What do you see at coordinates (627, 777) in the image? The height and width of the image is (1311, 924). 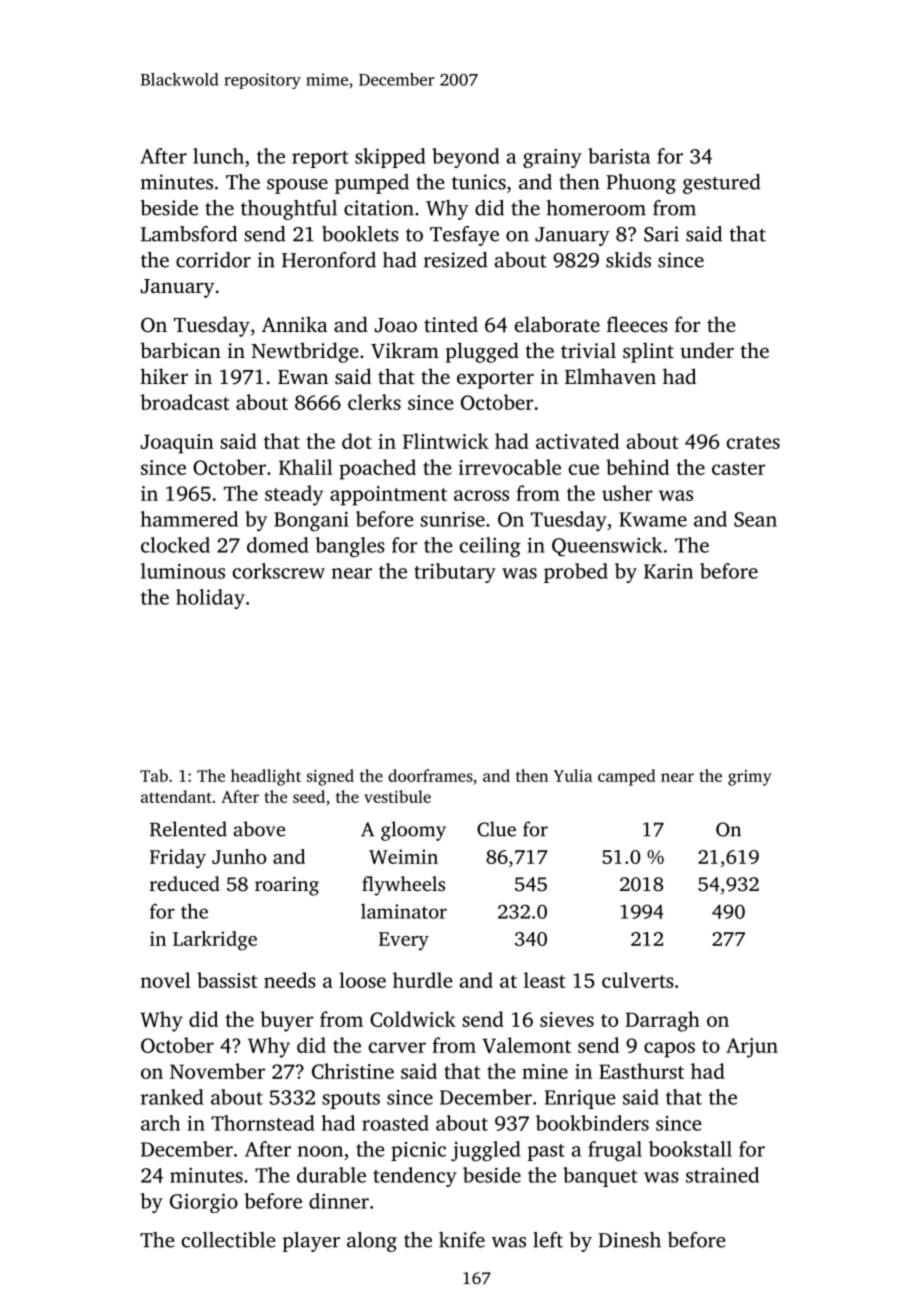 I see `camped` at bounding box center [627, 777].
